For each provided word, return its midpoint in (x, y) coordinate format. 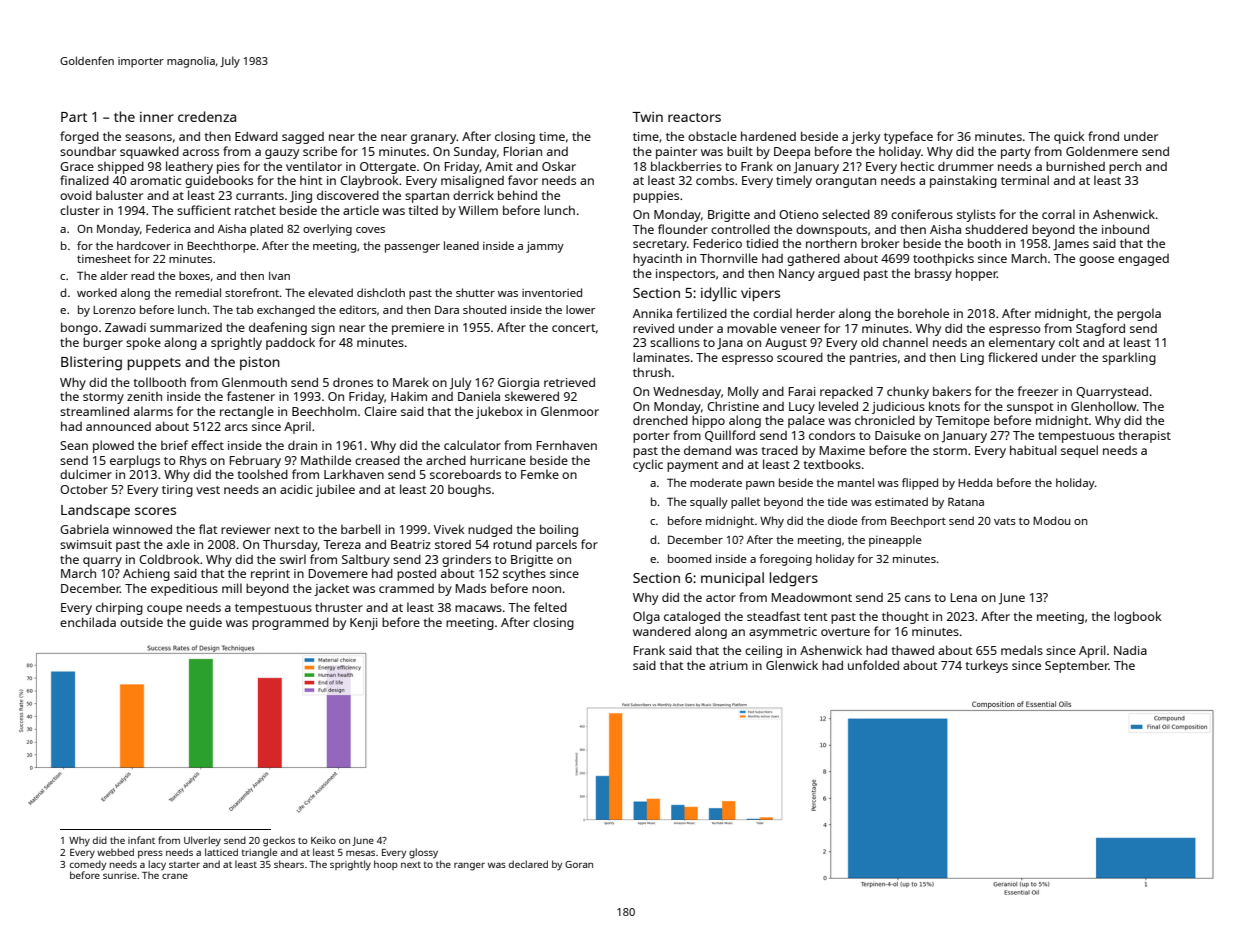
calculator (472, 445)
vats (1005, 521)
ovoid (76, 195)
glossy (423, 853)
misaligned (472, 181)
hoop (386, 865)
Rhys (193, 461)
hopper (976, 274)
